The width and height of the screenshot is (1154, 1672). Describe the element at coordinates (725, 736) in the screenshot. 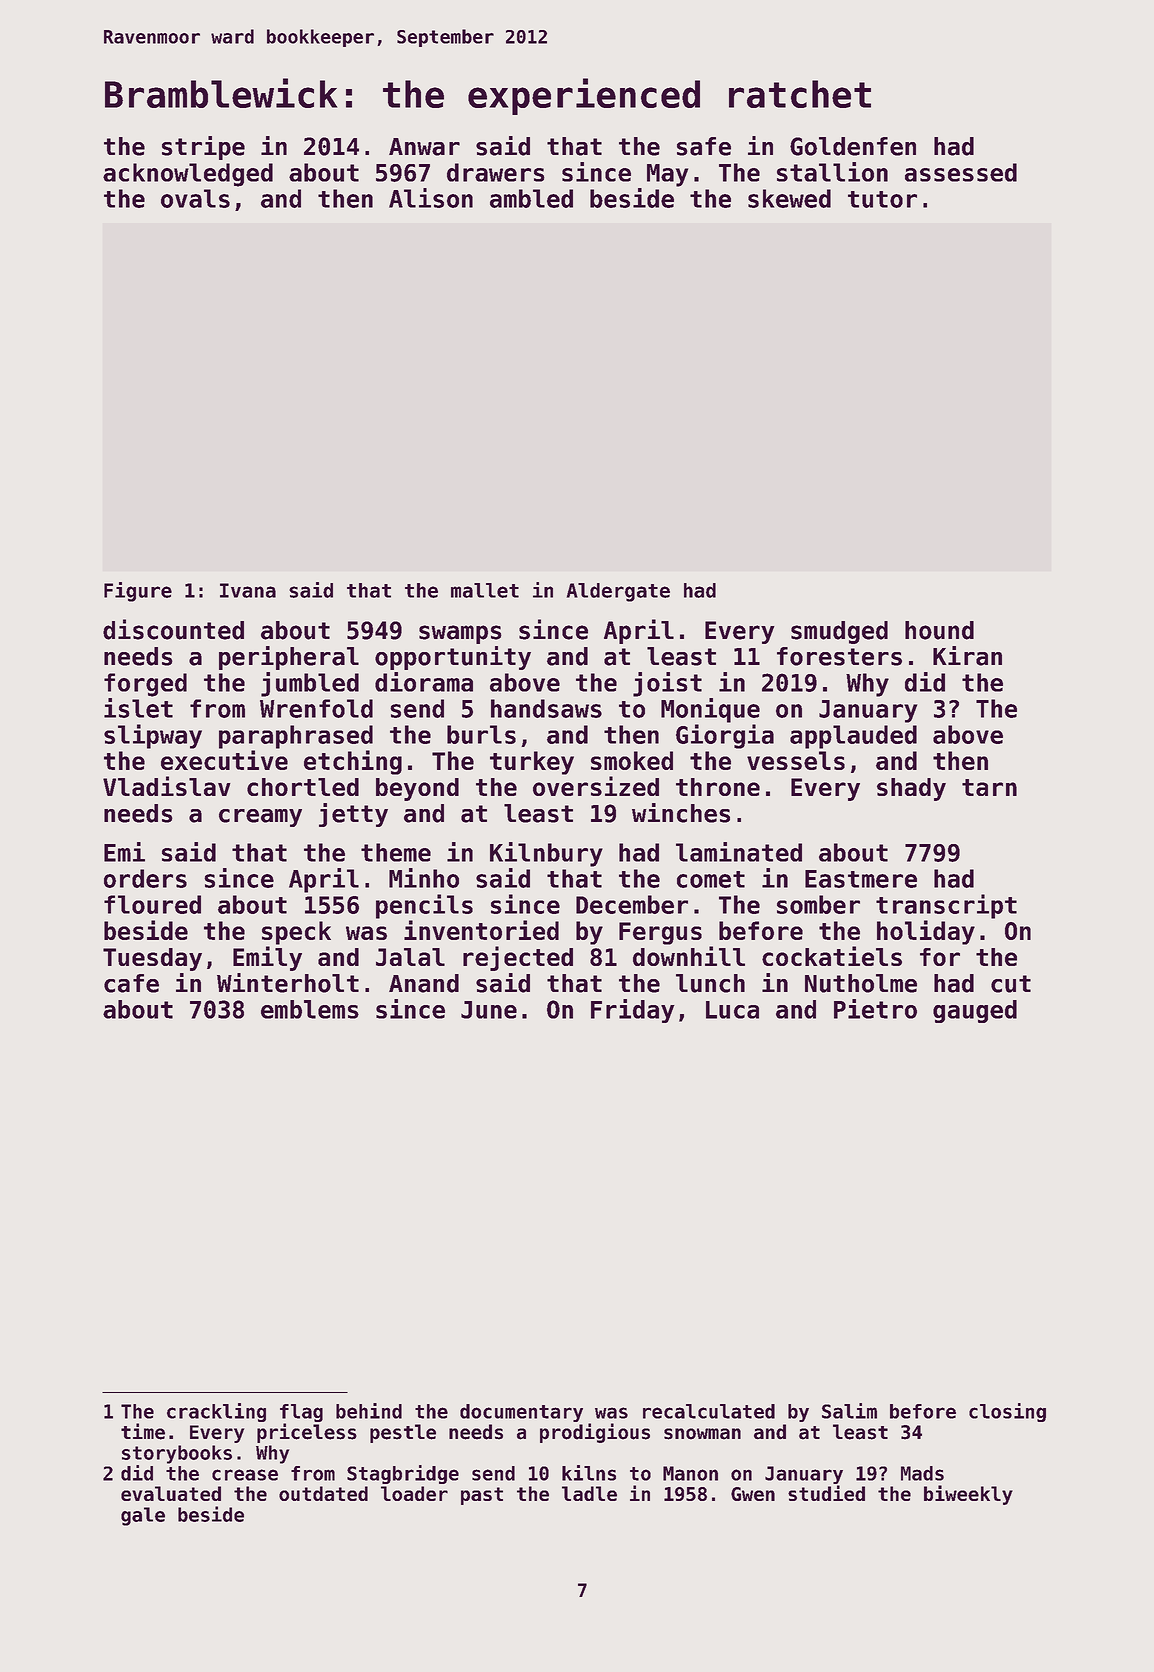

I see `Giorgia` at that location.
